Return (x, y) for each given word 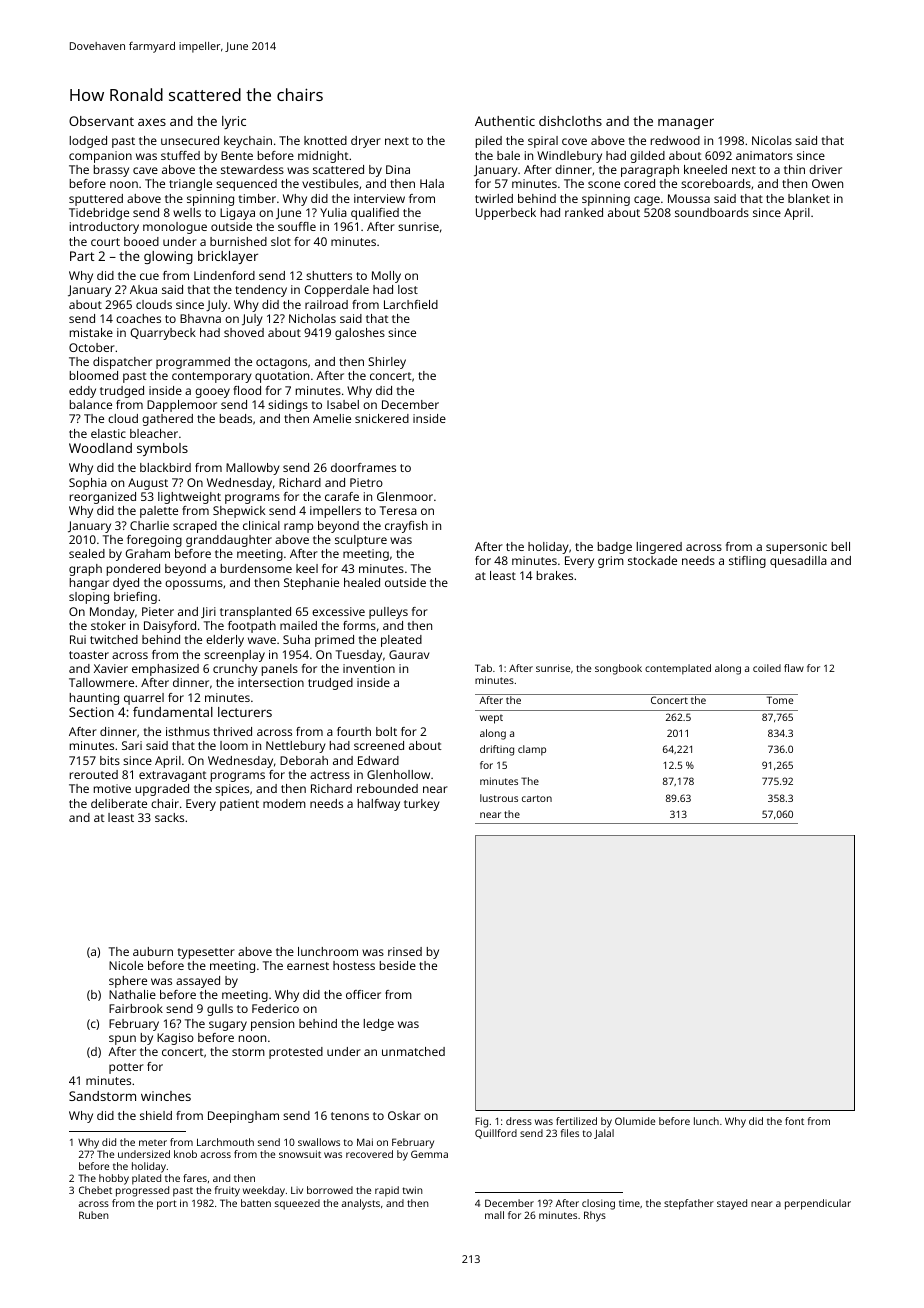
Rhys (595, 1216)
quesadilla (798, 562)
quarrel (144, 699)
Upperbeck (506, 214)
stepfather (689, 1204)
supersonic (796, 548)
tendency (261, 291)
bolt (386, 731)
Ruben (94, 1215)
